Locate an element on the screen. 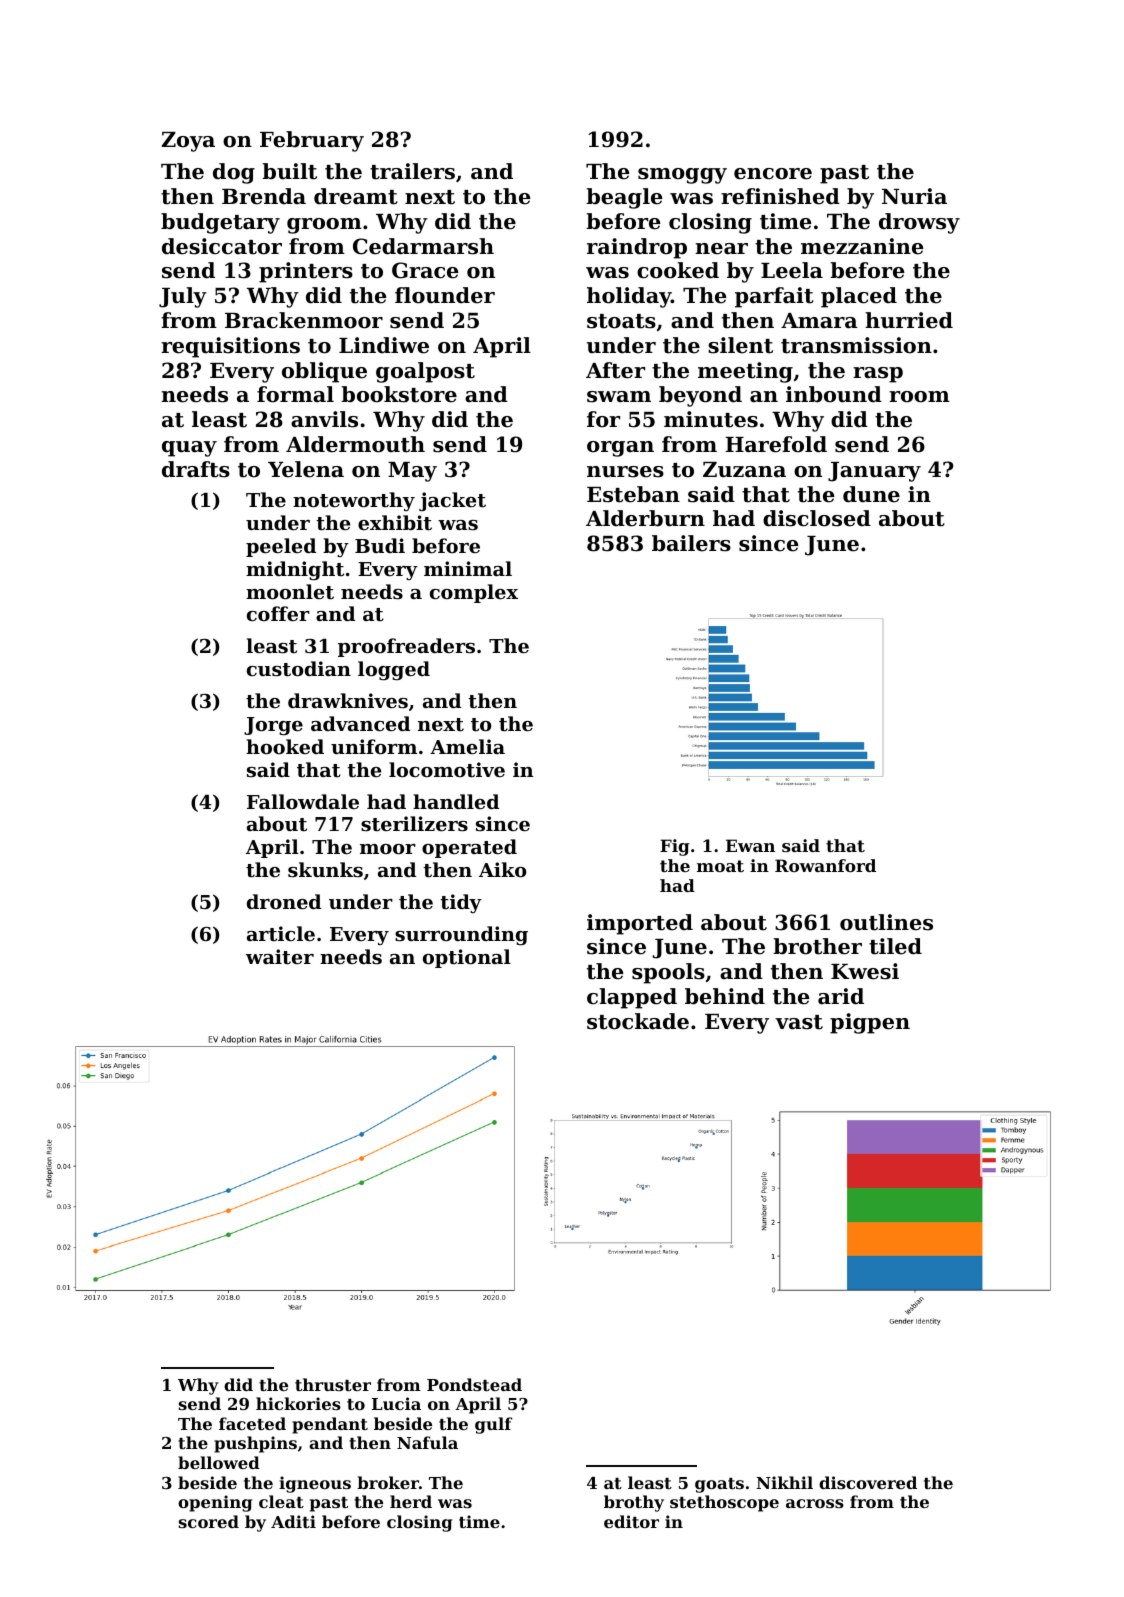 Image resolution: width=1124 pixels, height=1597 pixels. thruster is located at coordinates (333, 1384).
